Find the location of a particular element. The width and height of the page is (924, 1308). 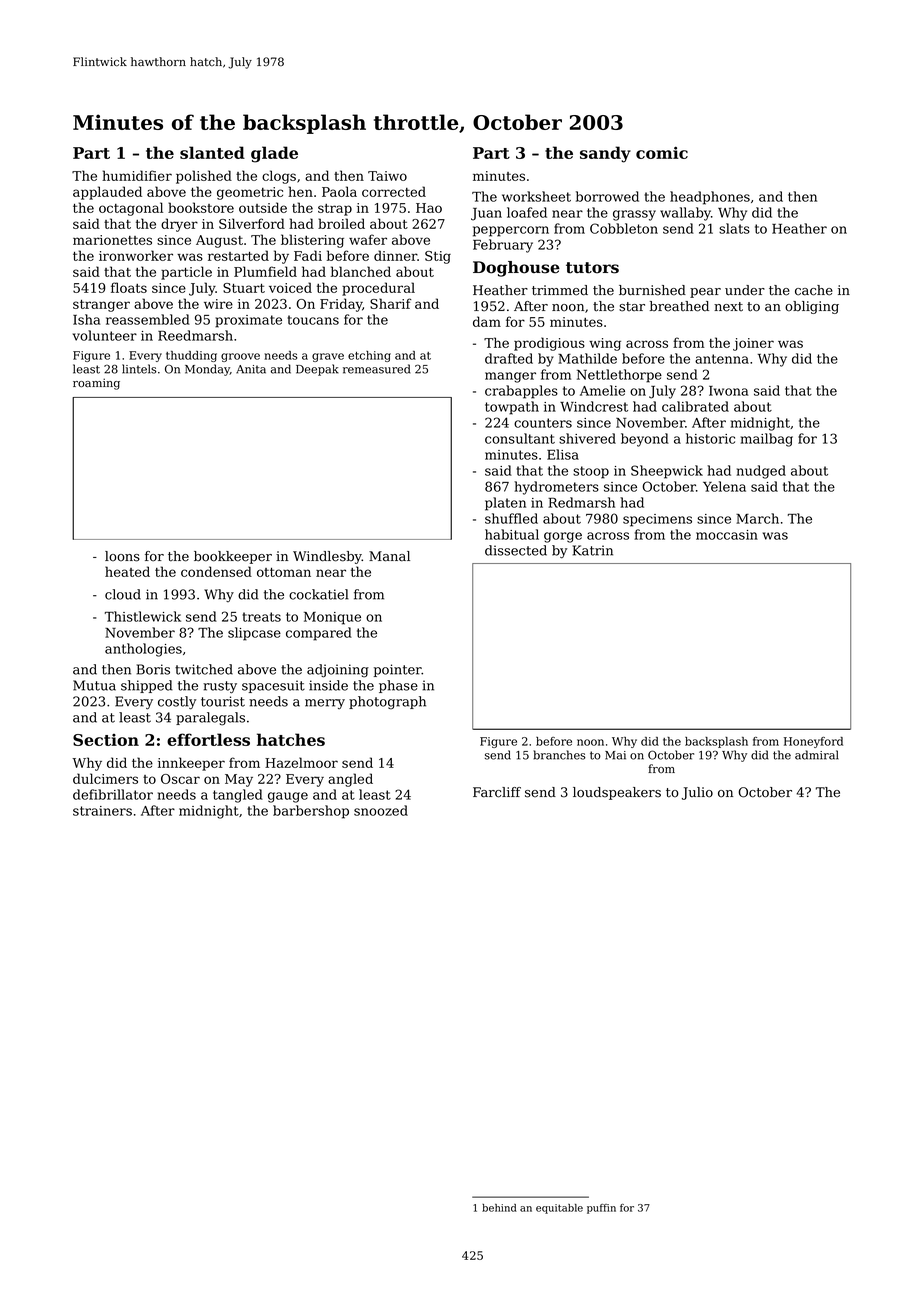

strainers is located at coordinates (102, 811).
